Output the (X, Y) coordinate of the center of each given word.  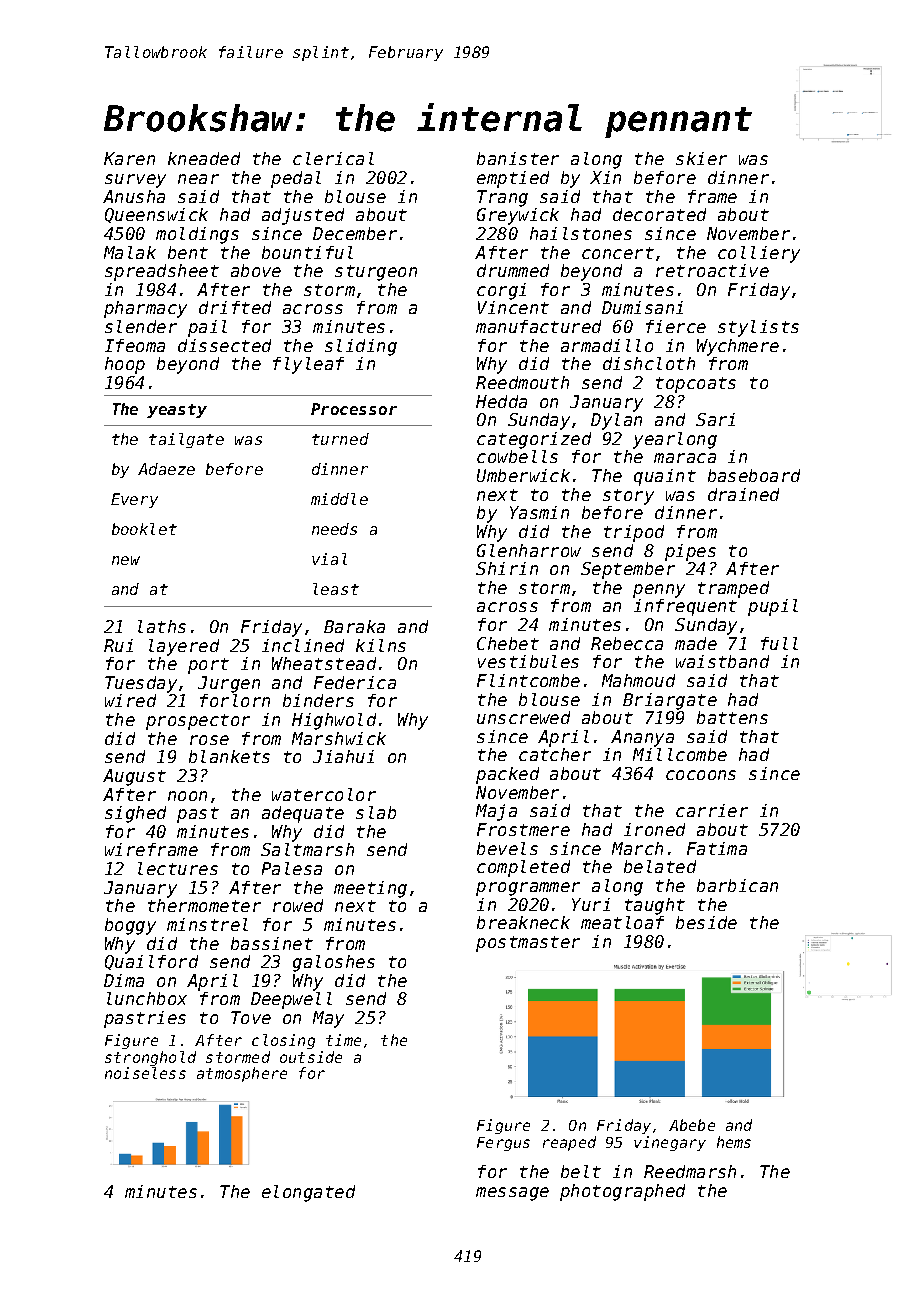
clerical (333, 158)
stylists (758, 328)
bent (188, 252)
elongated (308, 1193)
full (779, 643)
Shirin (507, 568)
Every (134, 500)
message (512, 1194)
